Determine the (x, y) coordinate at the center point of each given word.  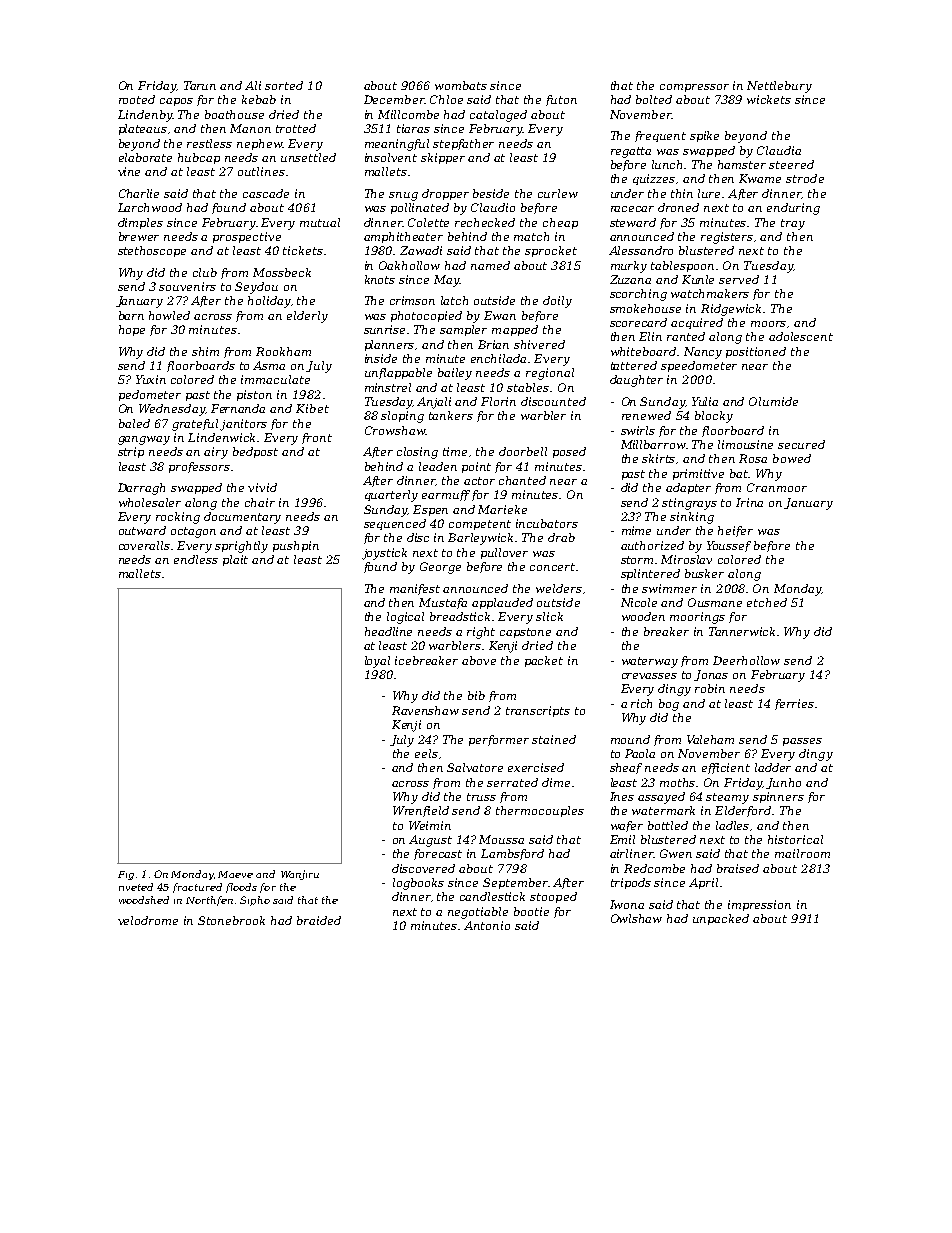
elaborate (145, 157)
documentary (242, 518)
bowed (792, 458)
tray (793, 224)
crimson (412, 300)
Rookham (283, 351)
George (440, 568)
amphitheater (403, 237)
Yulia (705, 401)
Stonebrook (231, 920)
